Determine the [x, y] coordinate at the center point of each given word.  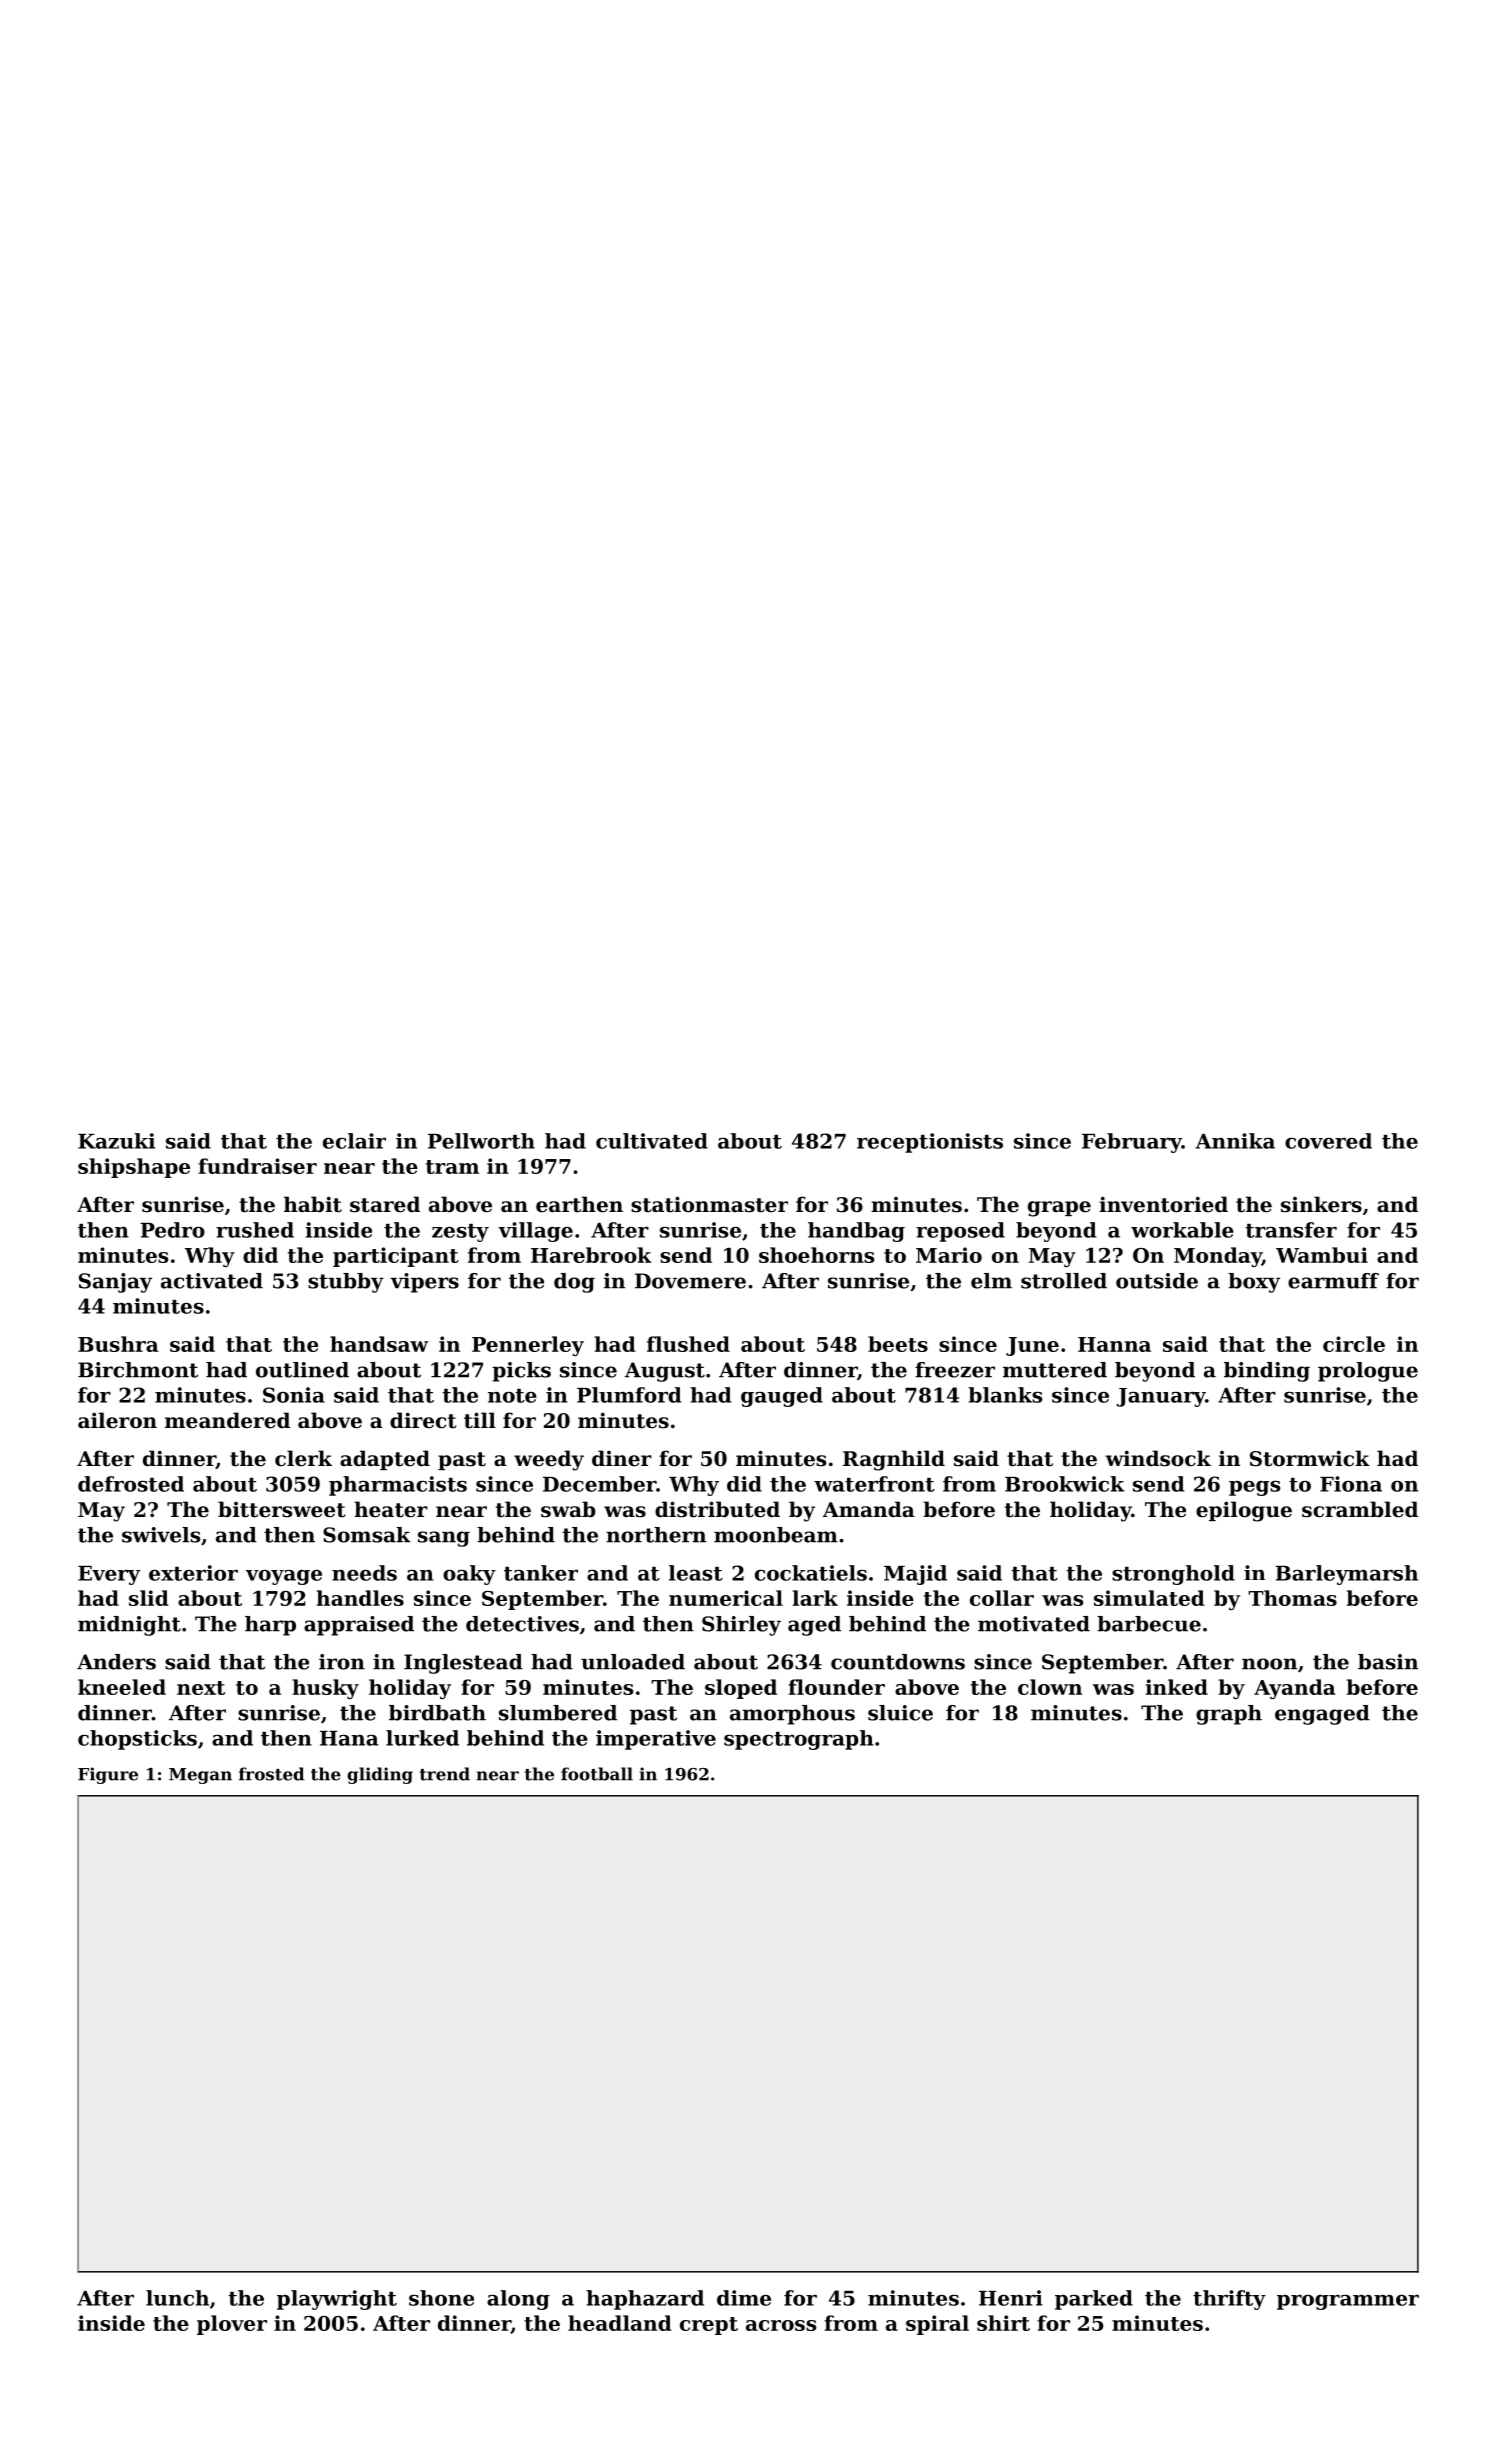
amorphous [792, 1715]
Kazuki [116, 1141]
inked [1177, 1687]
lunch [177, 2298]
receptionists [930, 1143]
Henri [1011, 2298]
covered [1328, 1141]
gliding [380, 1775]
